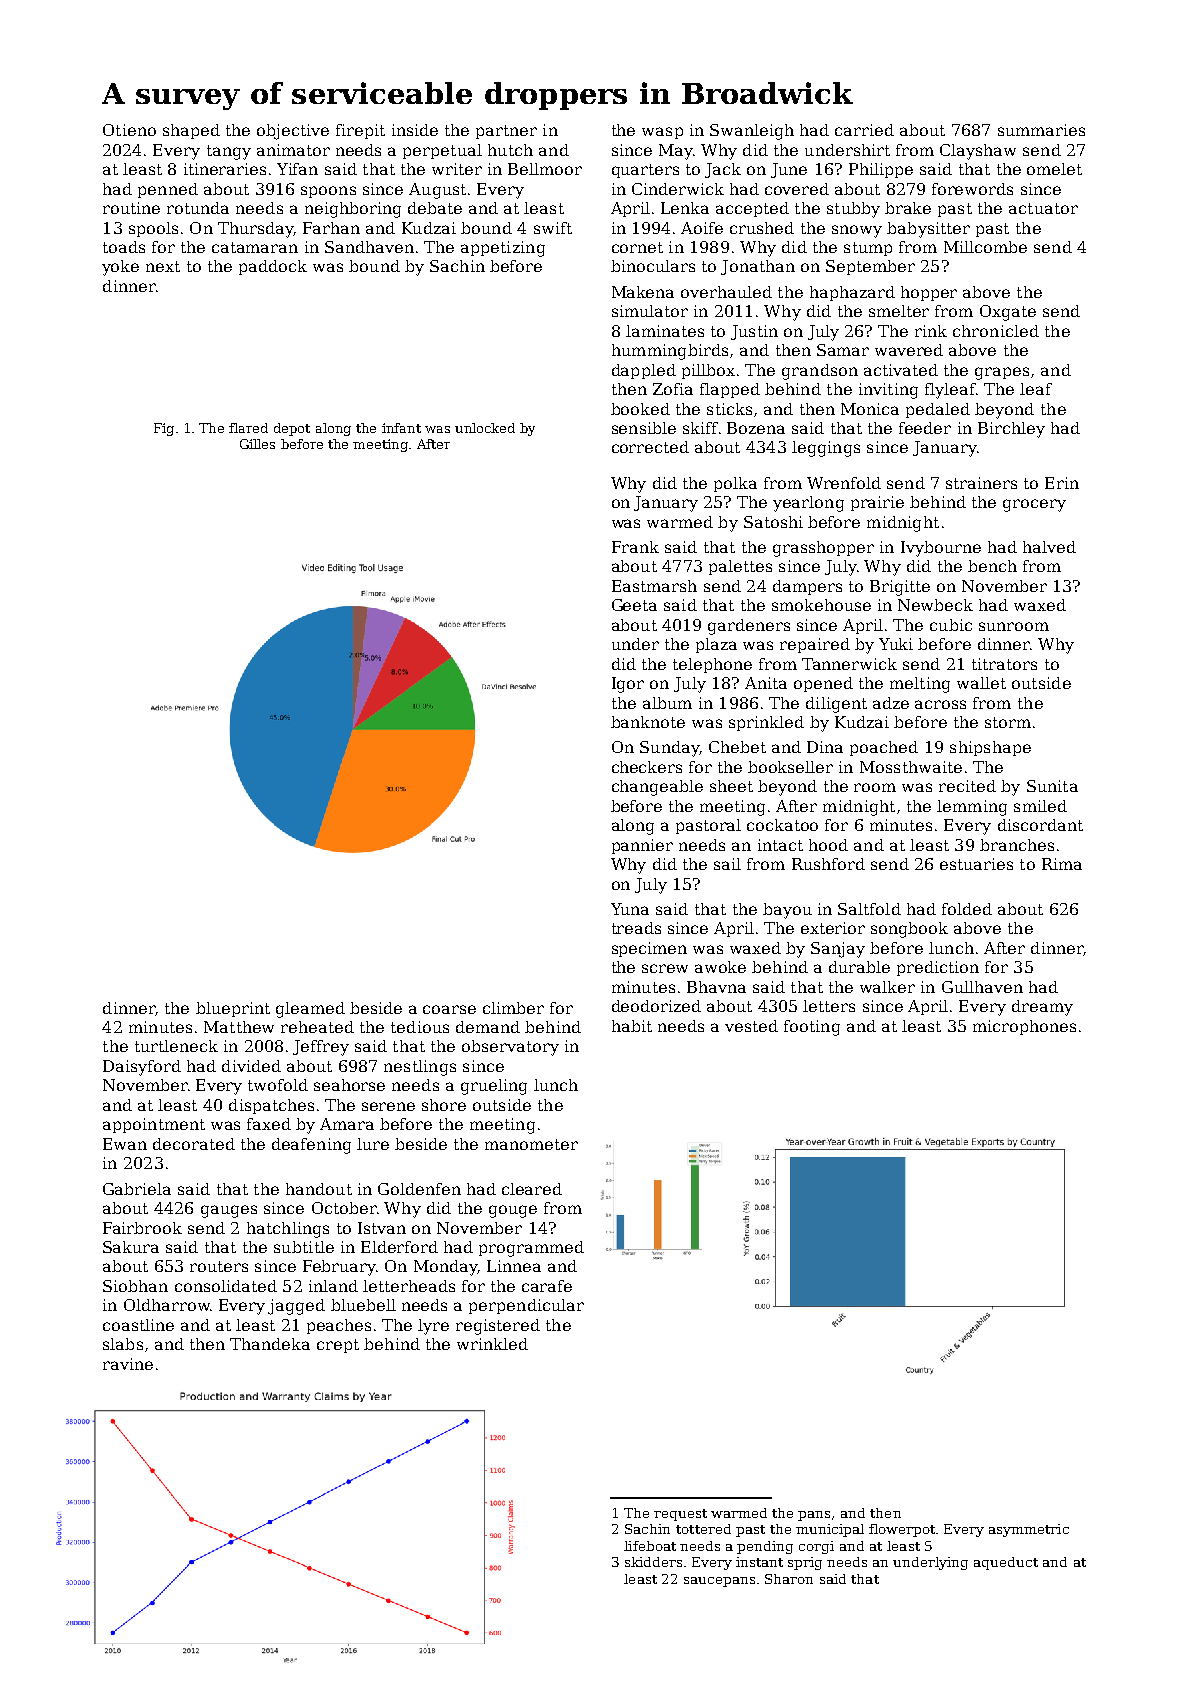 The width and height of the screenshot is (1197, 1693). I want to click on grapes, so click(1002, 373).
